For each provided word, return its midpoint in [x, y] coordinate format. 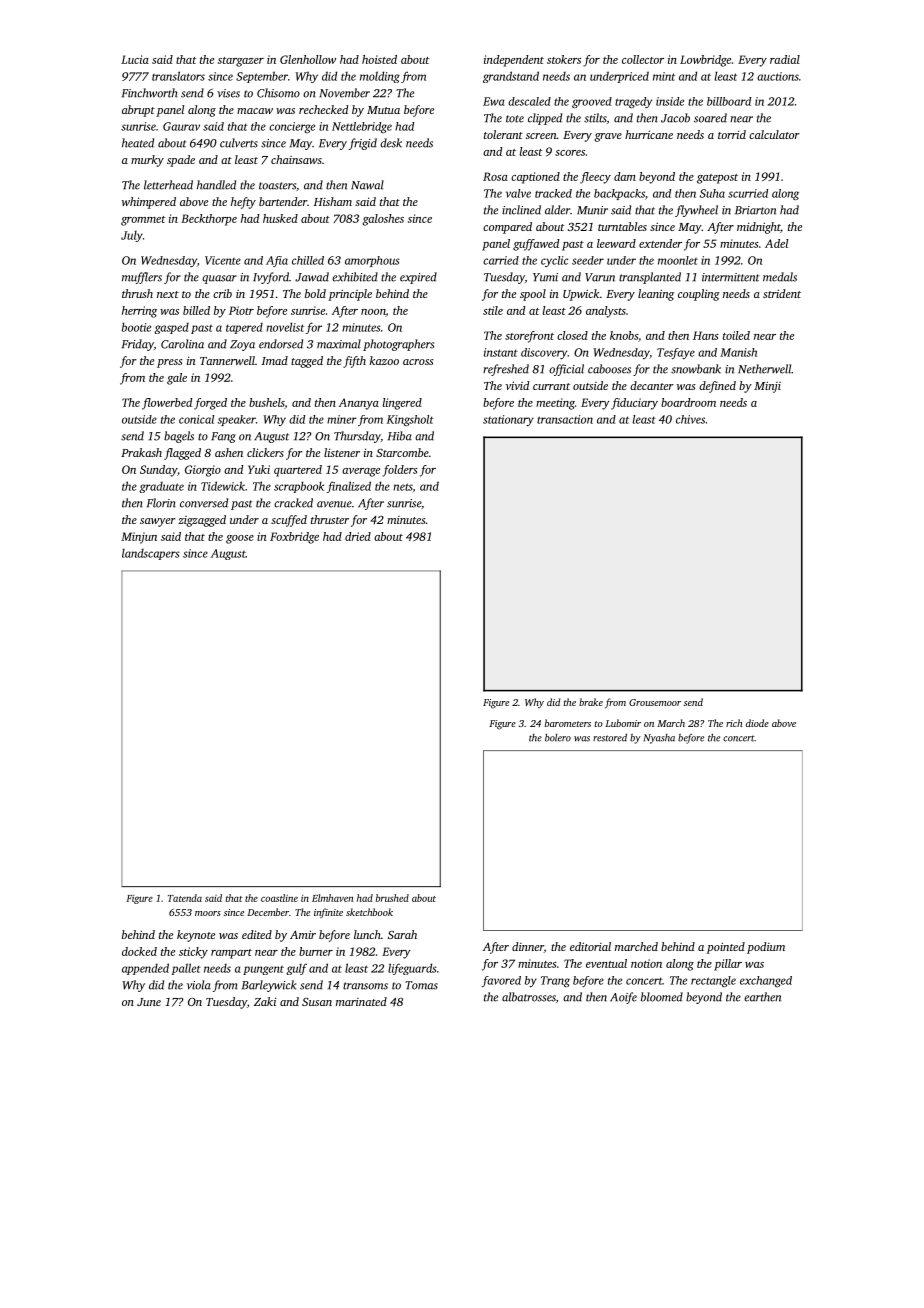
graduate [161, 487]
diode [757, 723]
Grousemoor [655, 702]
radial [785, 59]
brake [591, 702]
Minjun [139, 538]
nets [402, 487]
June [149, 1002]
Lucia [135, 59]
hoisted [379, 59]
